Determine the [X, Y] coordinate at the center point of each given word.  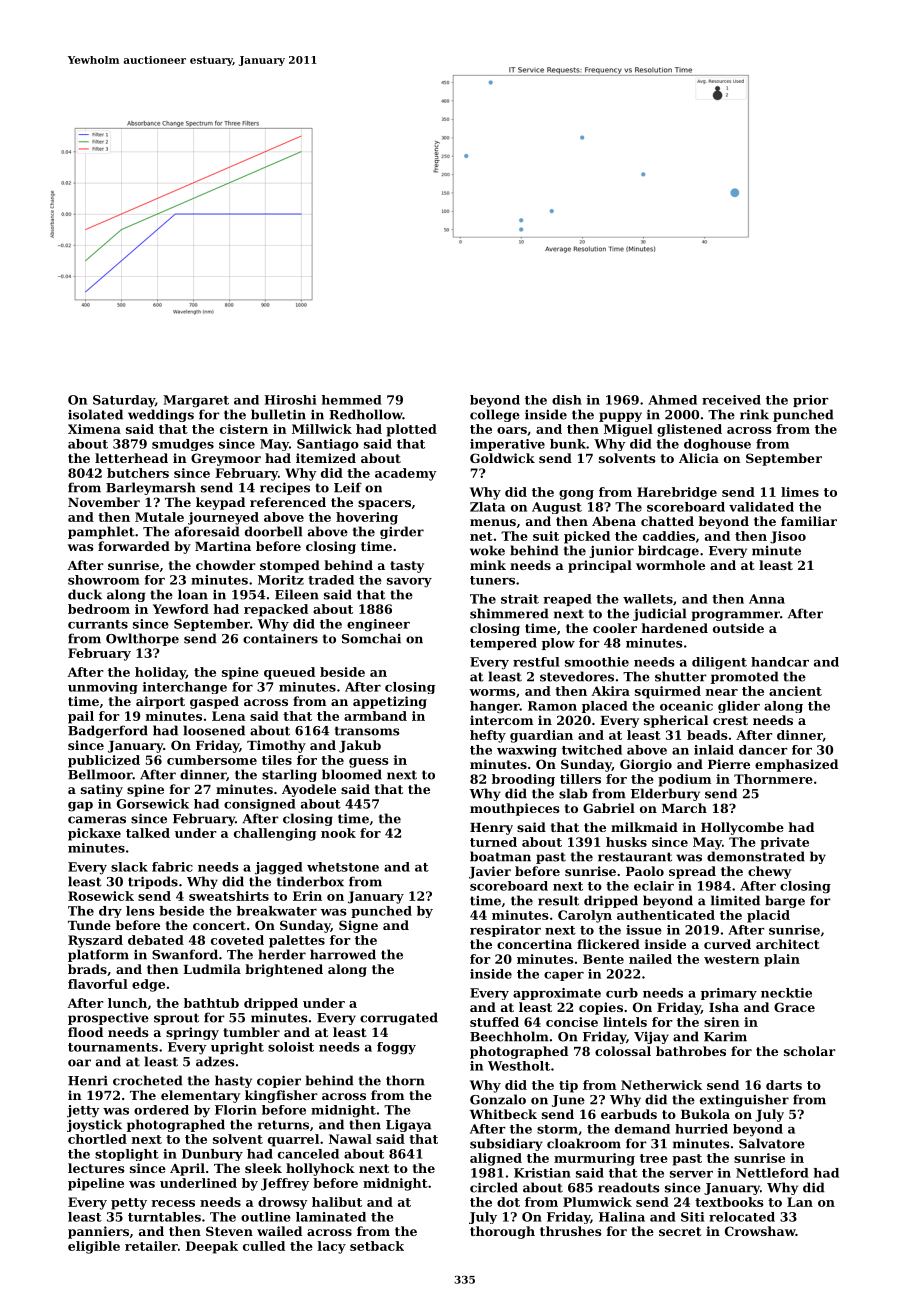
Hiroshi [290, 400]
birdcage [668, 551]
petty [129, 1204]
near [722, 692]
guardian [541, 736]
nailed [650, 959]
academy [406, 474]
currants [98, 624]
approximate [557, 994]
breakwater [277, 911]
